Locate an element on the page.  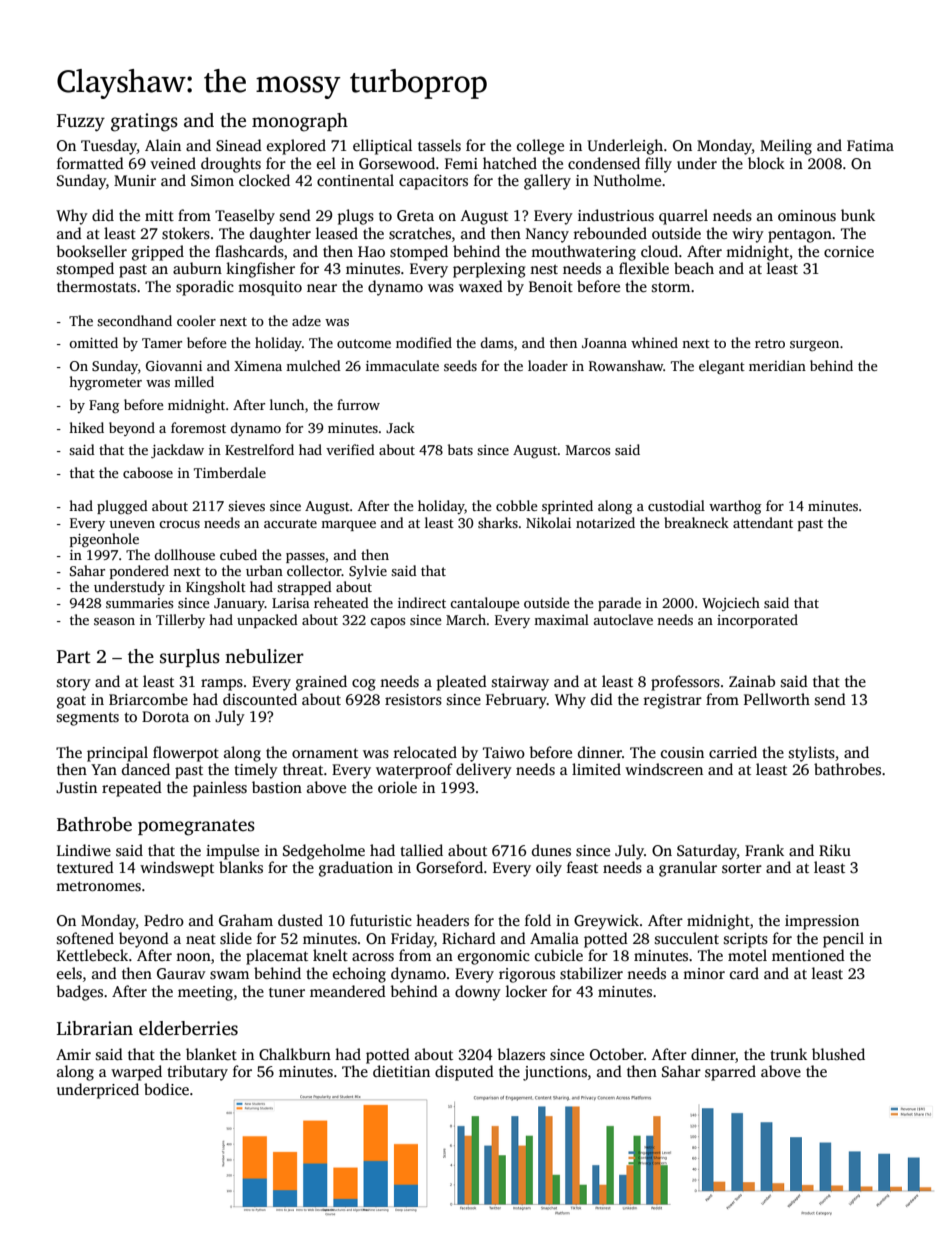
Fatima is located at coordinates (870, 145).
